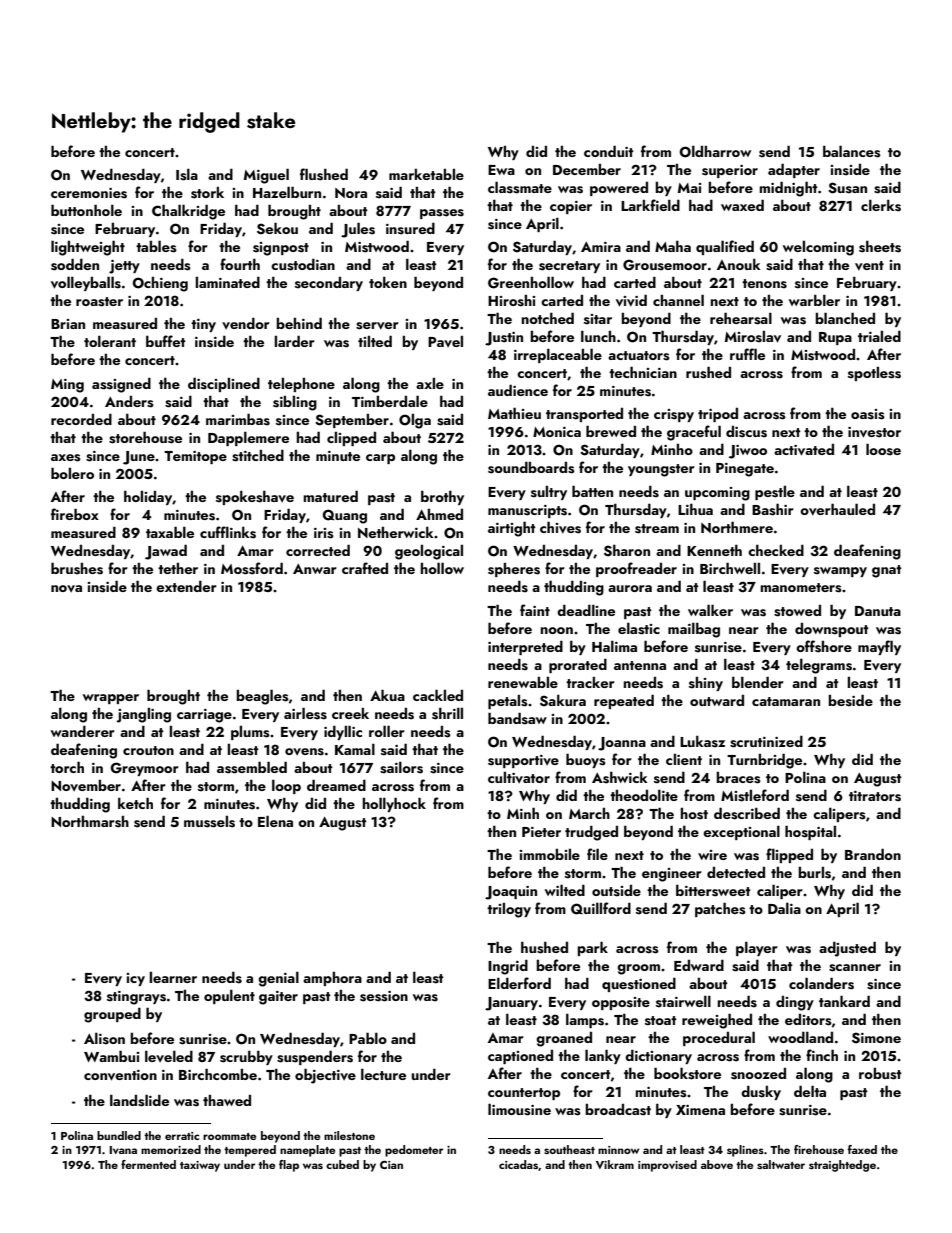  Describe the element at coordinates (549, 493) in the image. I see `sultry` at that location.
